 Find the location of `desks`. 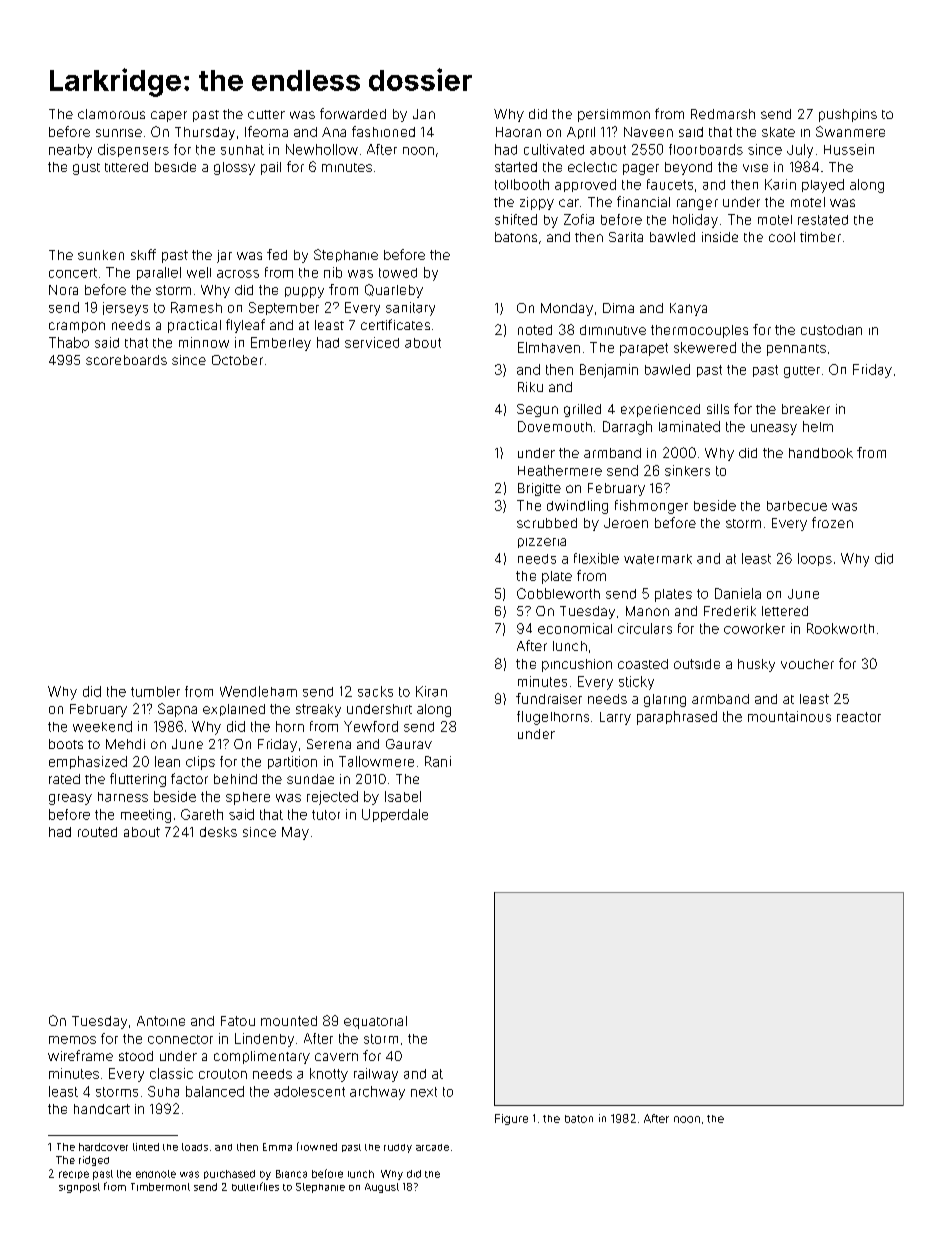

desks is located at coordinates (218, 832).
